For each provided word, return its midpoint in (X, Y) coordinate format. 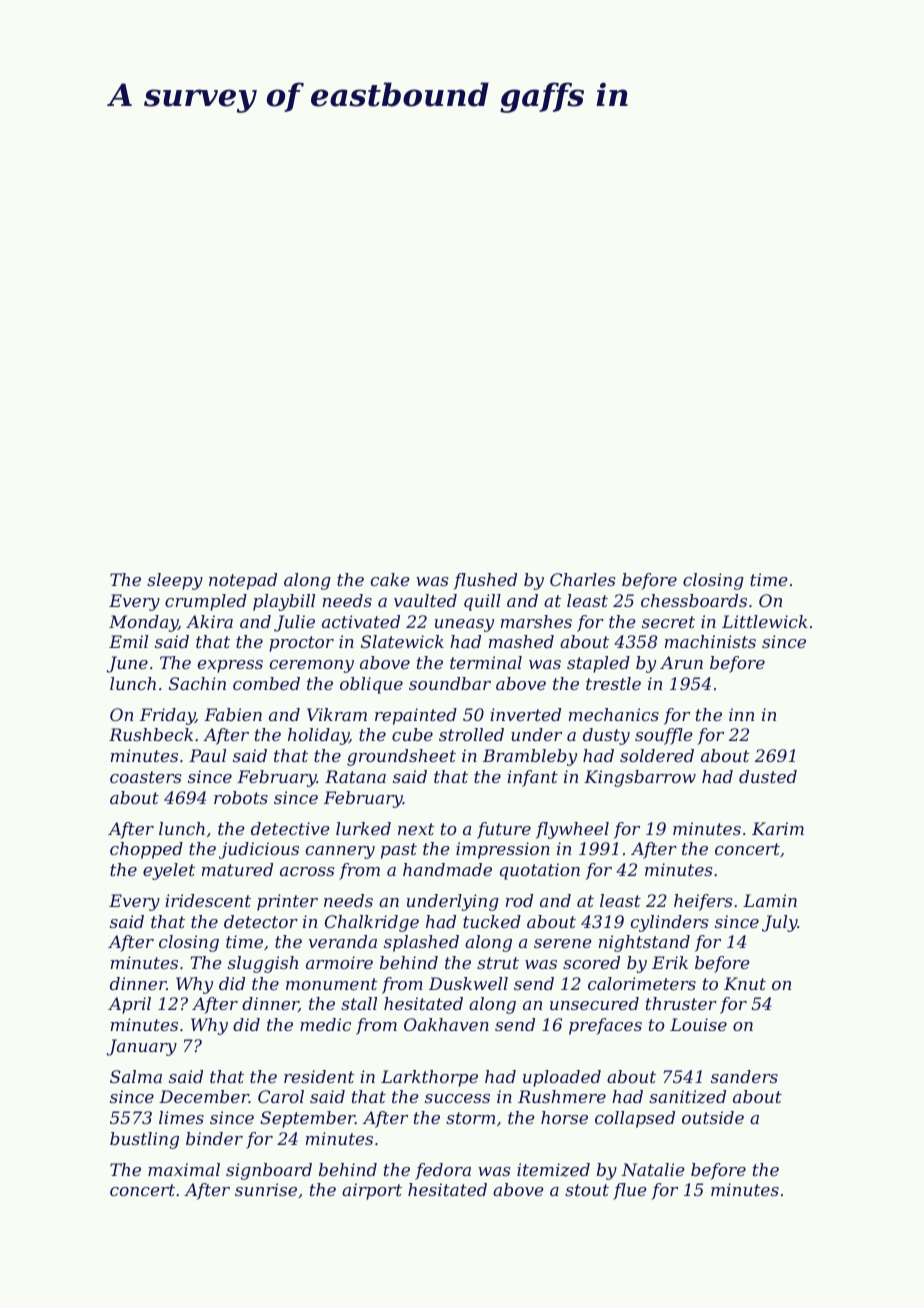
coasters (145, 777)
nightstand (644, 943)
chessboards (694, 600)
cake (390, 579)
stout (587, 1190)
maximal (184, 1169)
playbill (284, 602)
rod (519, 900)
